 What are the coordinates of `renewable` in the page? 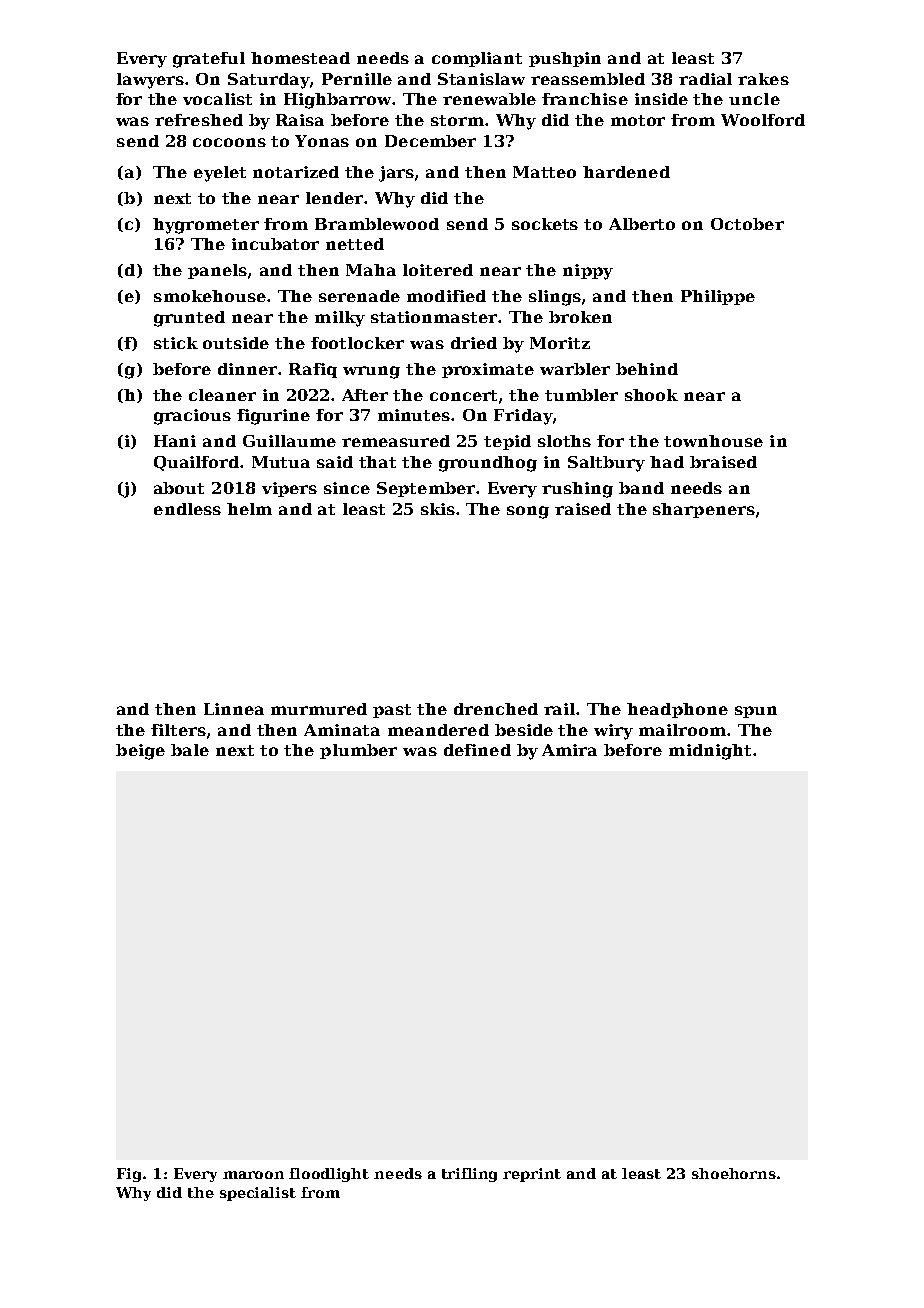 It's located at (489, 99).
